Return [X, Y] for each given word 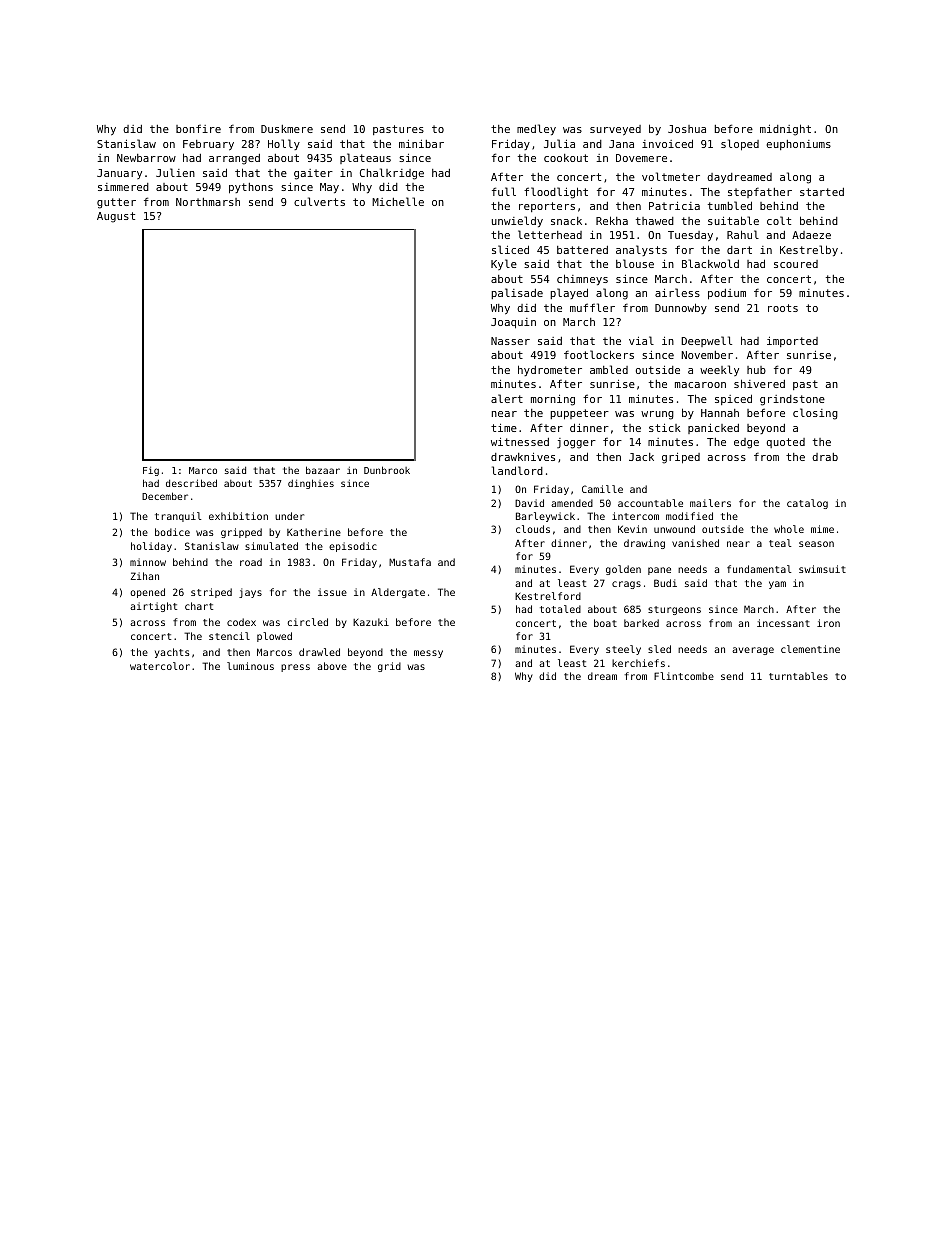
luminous [250, 666]
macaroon [700, 385]
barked [641, 623]
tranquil [178, 517]
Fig [151, 471]
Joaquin [513, 323]
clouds [533, 529]
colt [779, 220]
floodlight [556, 193]
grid [389, 667]
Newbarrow [146, 158]
